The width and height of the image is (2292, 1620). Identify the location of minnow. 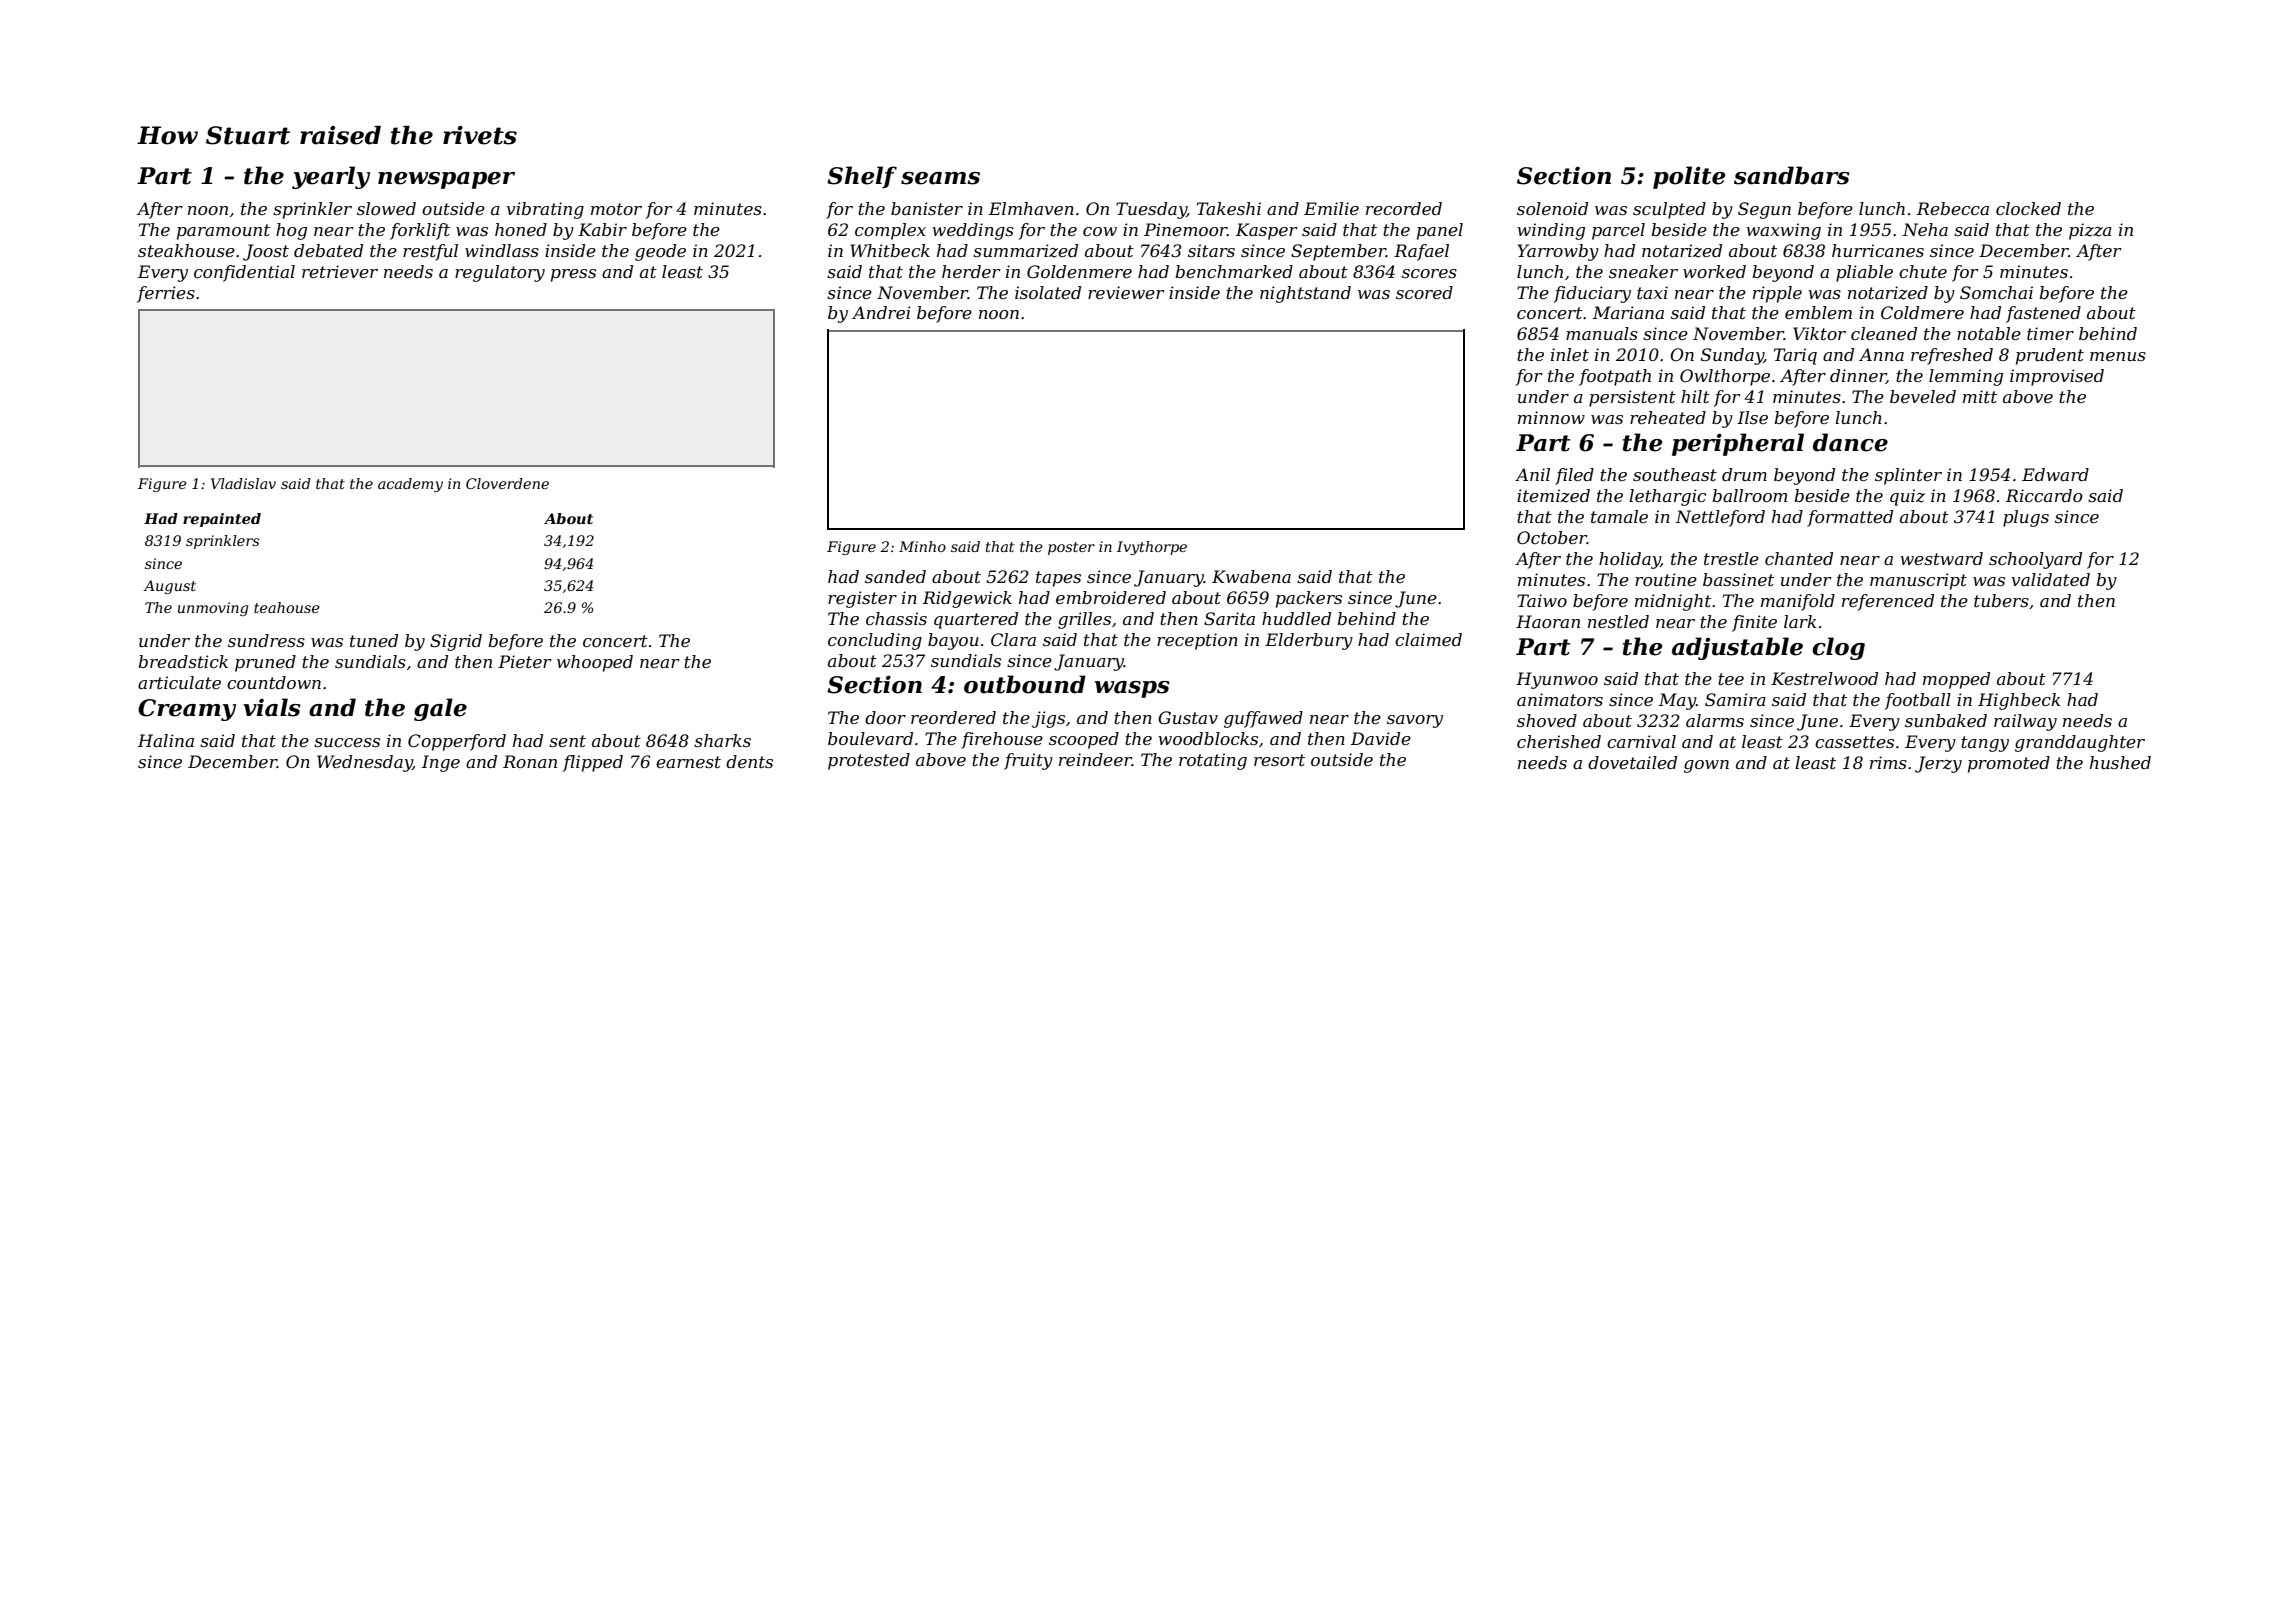
(1551, 417).
